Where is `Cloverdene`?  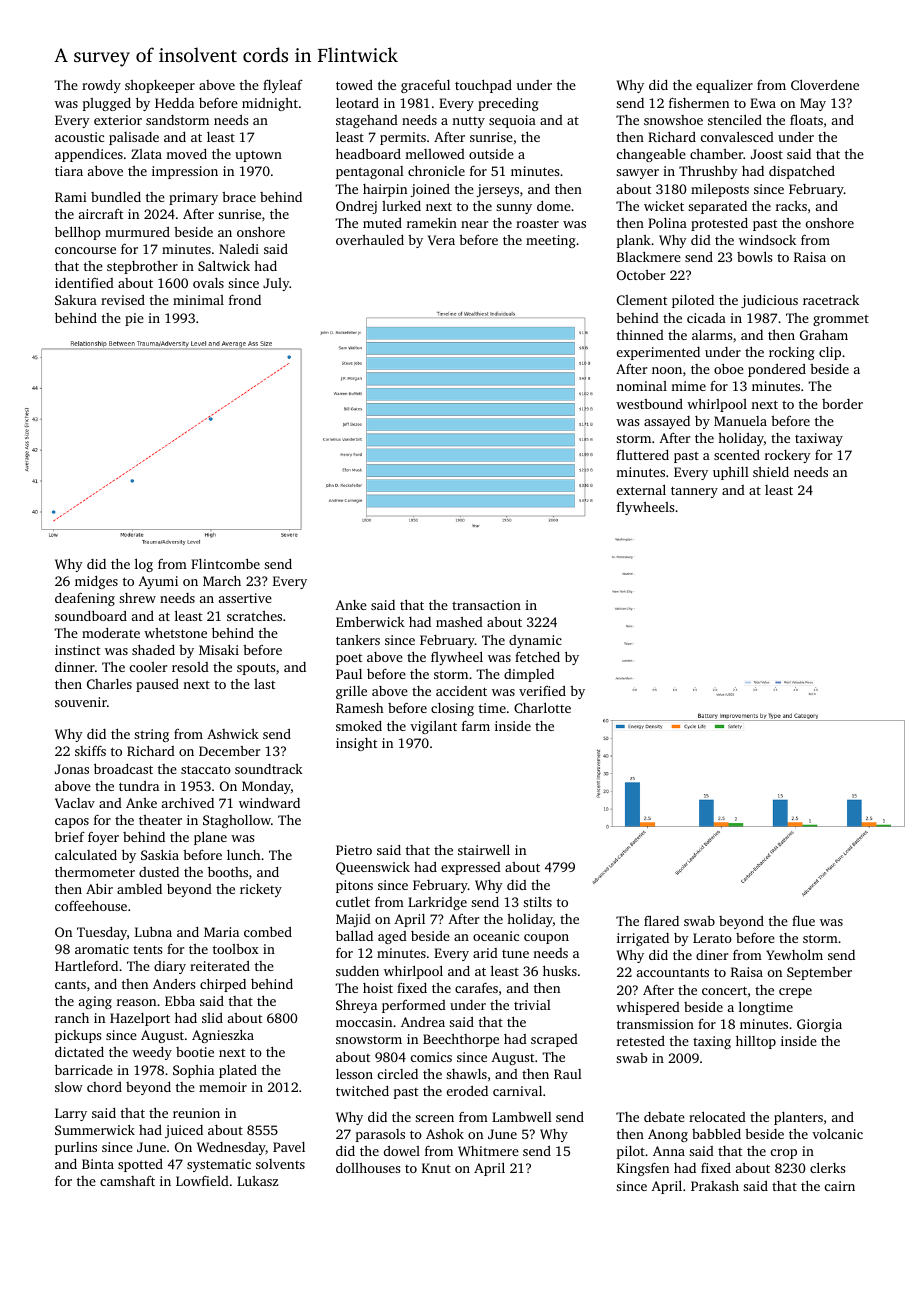 Cloverdene is located at coordinates (825, 84).
